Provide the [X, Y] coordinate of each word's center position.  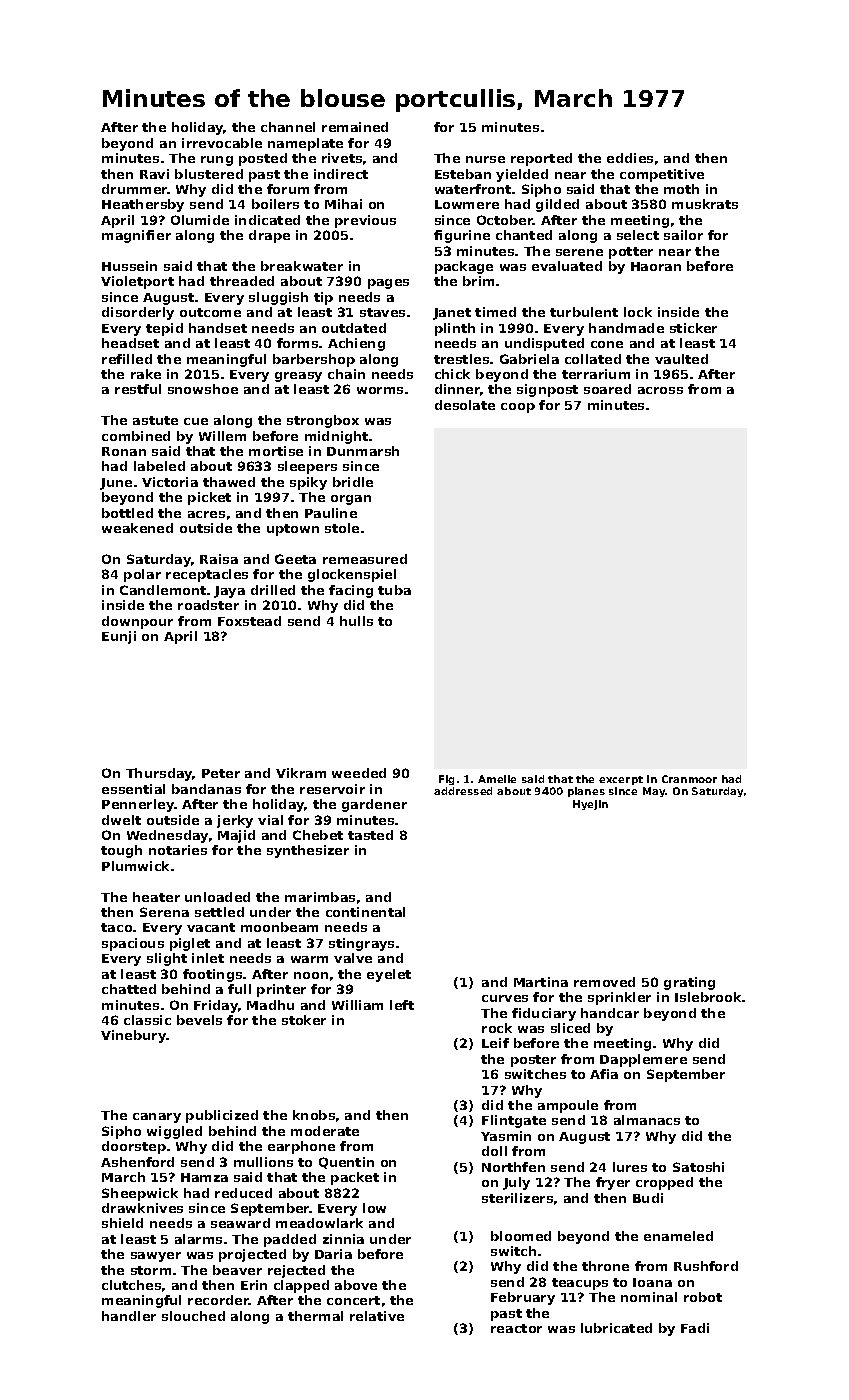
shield [122, 1223]
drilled [273, 590]
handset [218, 328]
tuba [394, 590]
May [654, 792]
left [402, 1005]
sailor [683, 235]
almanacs [647, 1120]
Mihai [343, 204]
